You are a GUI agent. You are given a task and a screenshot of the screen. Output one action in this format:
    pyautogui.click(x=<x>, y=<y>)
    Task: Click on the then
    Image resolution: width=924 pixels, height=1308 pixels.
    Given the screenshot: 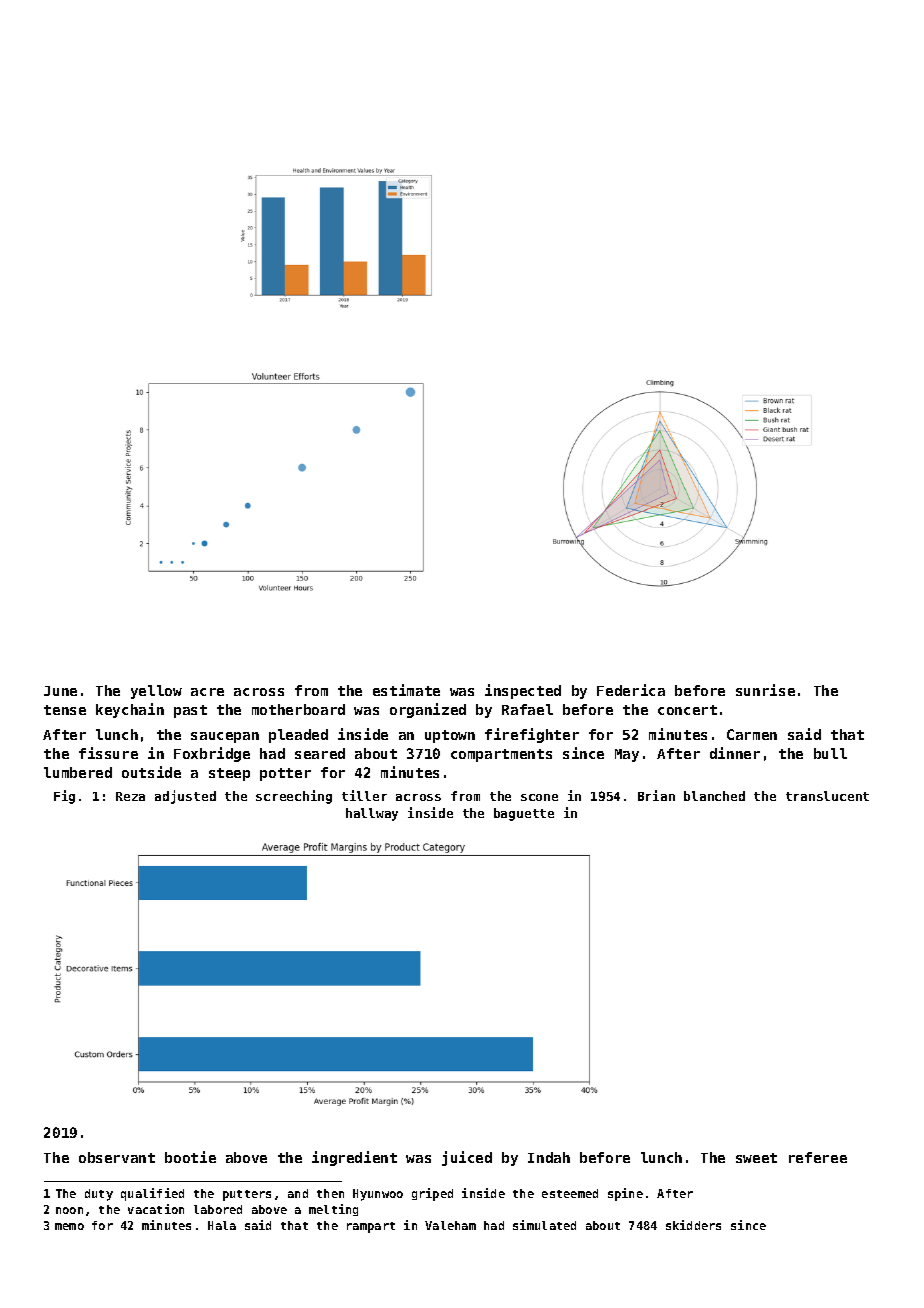 What is the action you would take?
    pyautogui.click(x=330, y=1193)
